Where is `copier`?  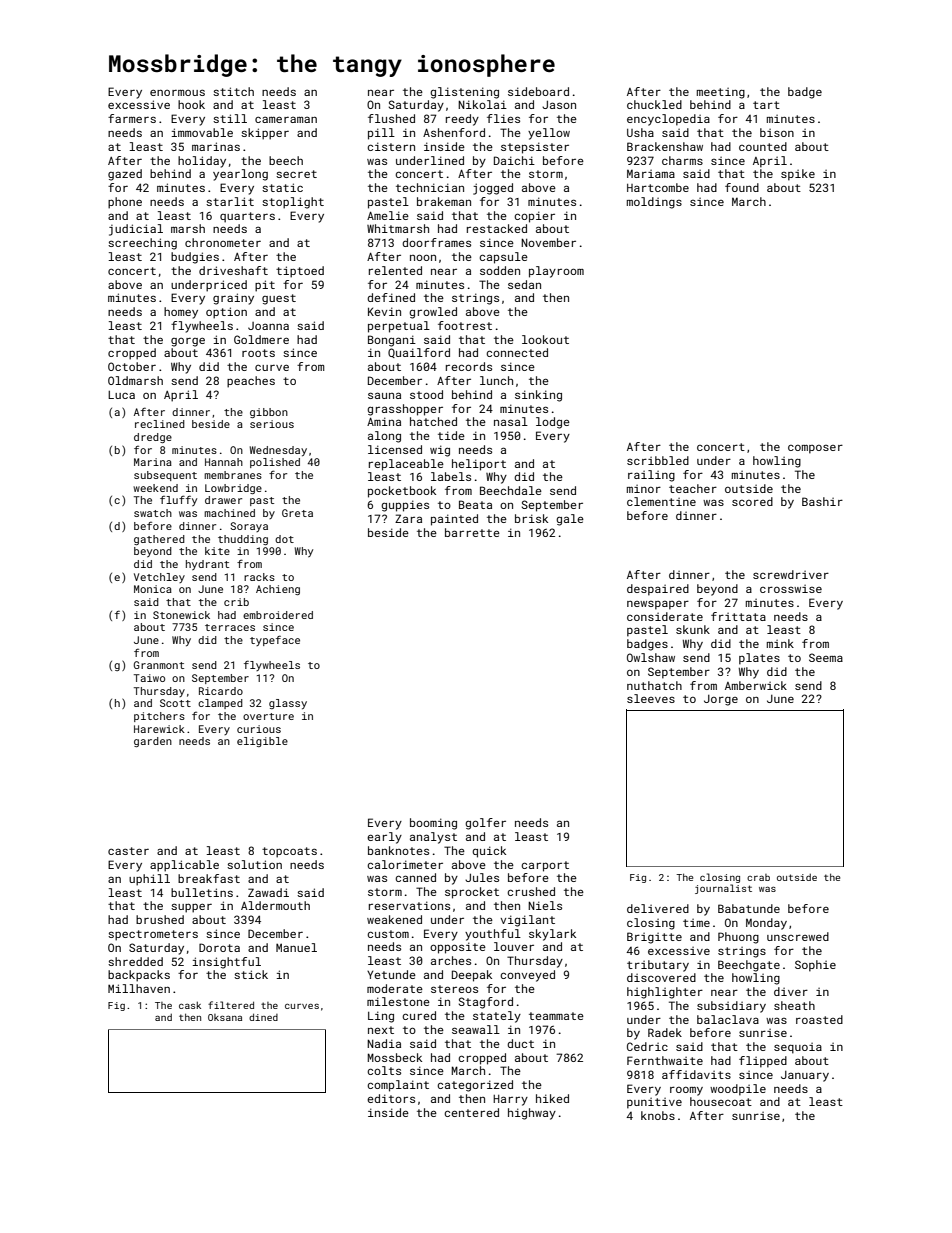 copier is located at coordinates (534, 217).
